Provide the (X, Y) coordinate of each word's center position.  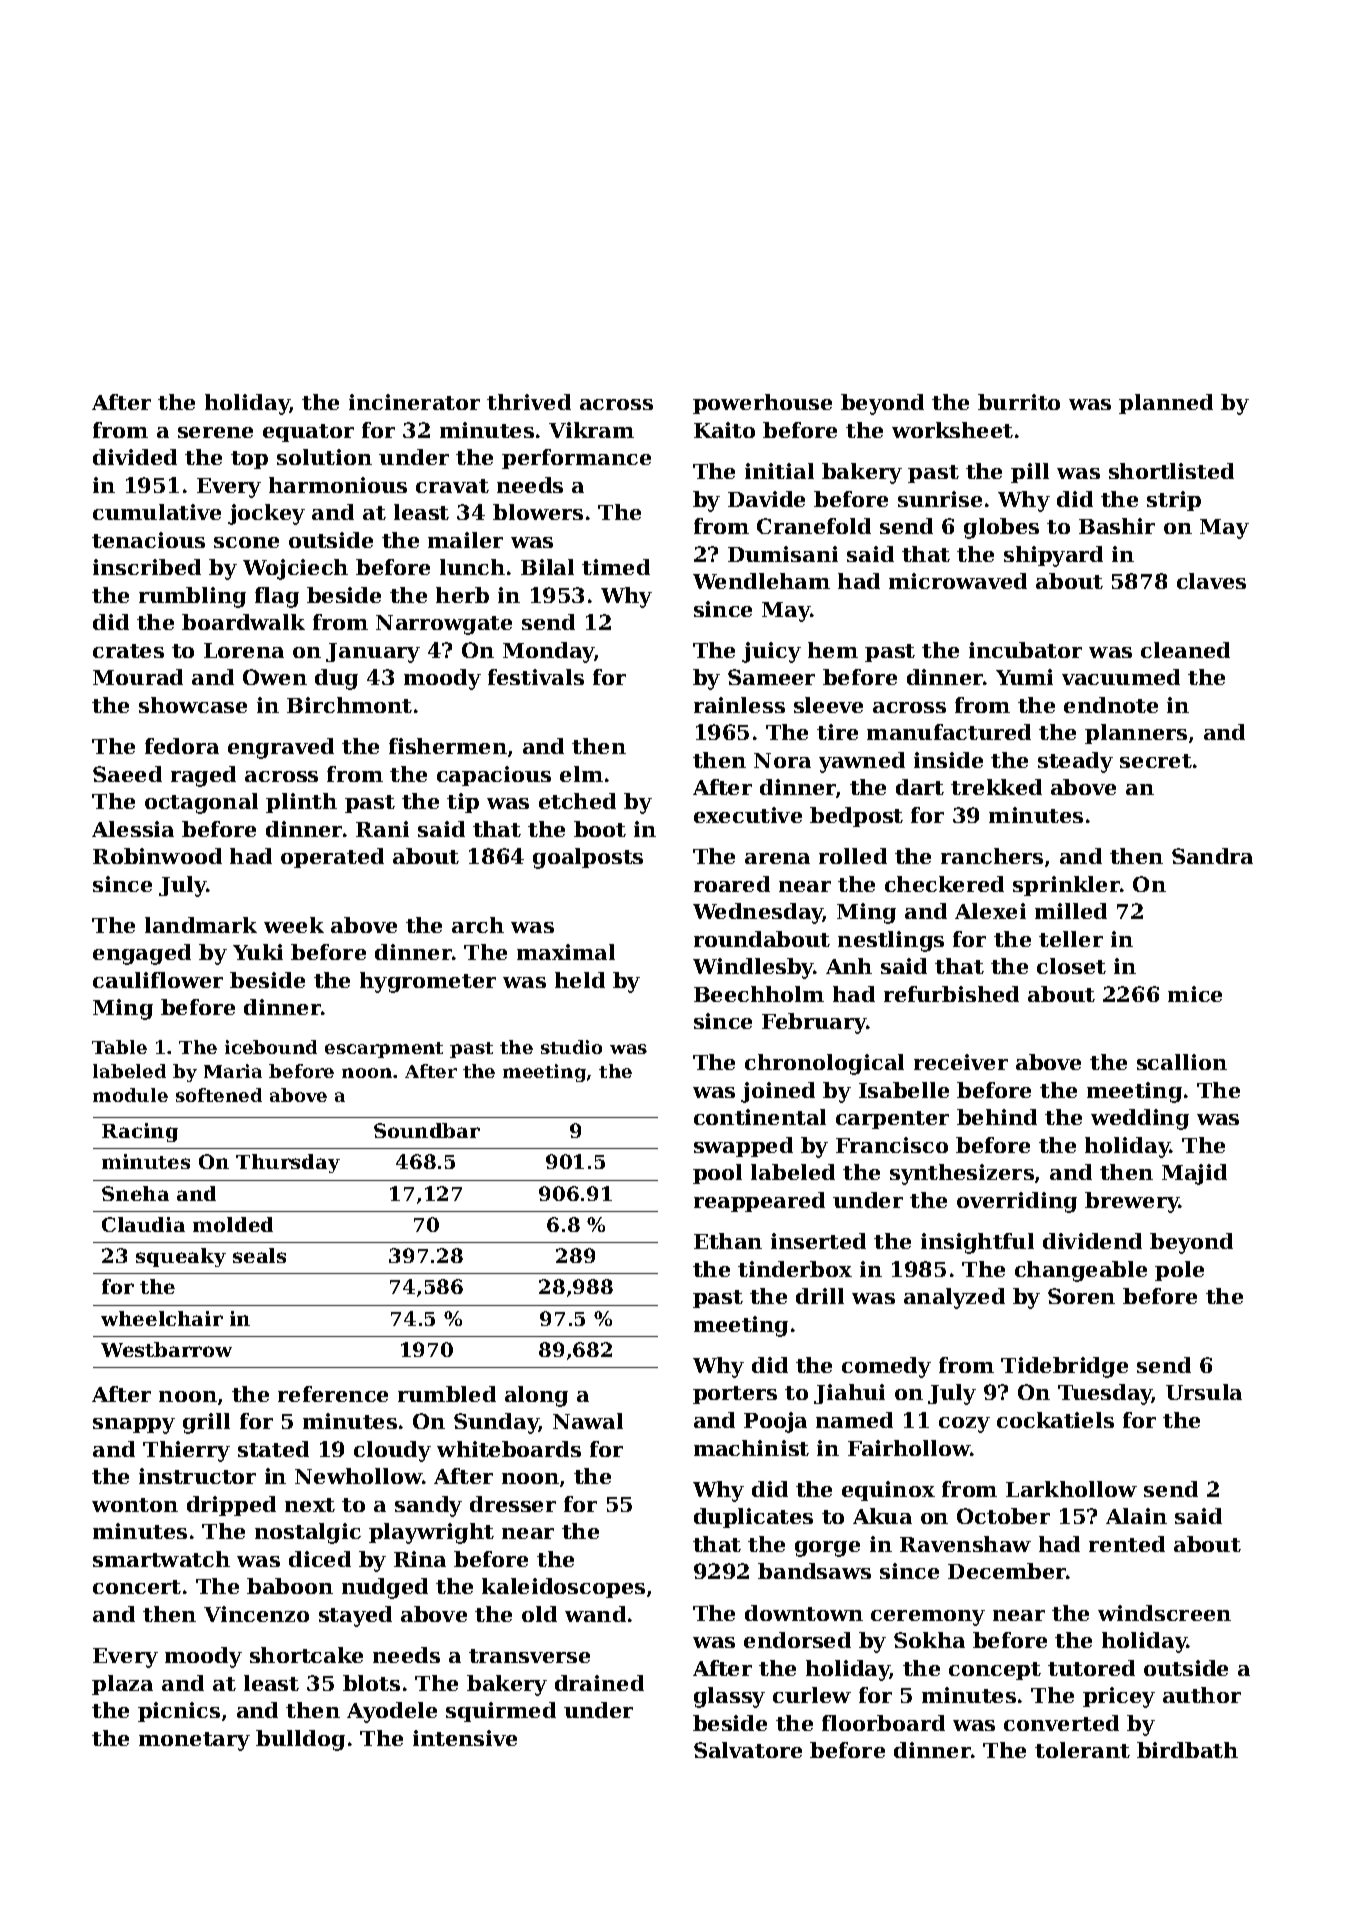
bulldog (300, 1740)
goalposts (588, 858)
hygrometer (428, 982)
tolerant (1082, 1750)
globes (1001, 528)
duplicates (753, 1518)
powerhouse (762, 404)
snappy (134, 1426)
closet (1071, 966)
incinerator (414, 402)
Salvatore (748, 1750)
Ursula (1204, 1392)
